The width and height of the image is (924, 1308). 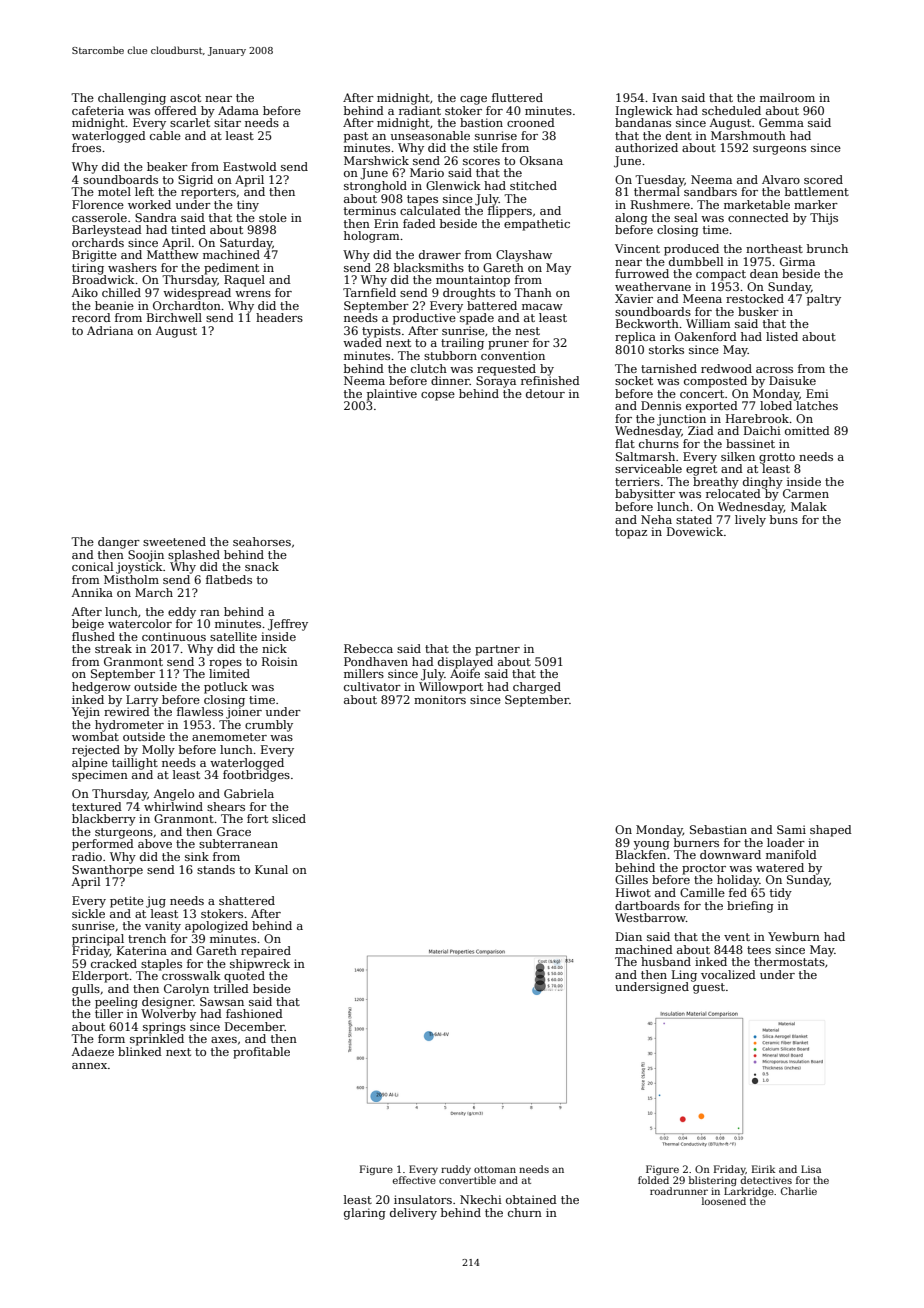 What do you see at coordinates (758, 217) in the image?
I see `connected` at bounding box center [758, 217].
